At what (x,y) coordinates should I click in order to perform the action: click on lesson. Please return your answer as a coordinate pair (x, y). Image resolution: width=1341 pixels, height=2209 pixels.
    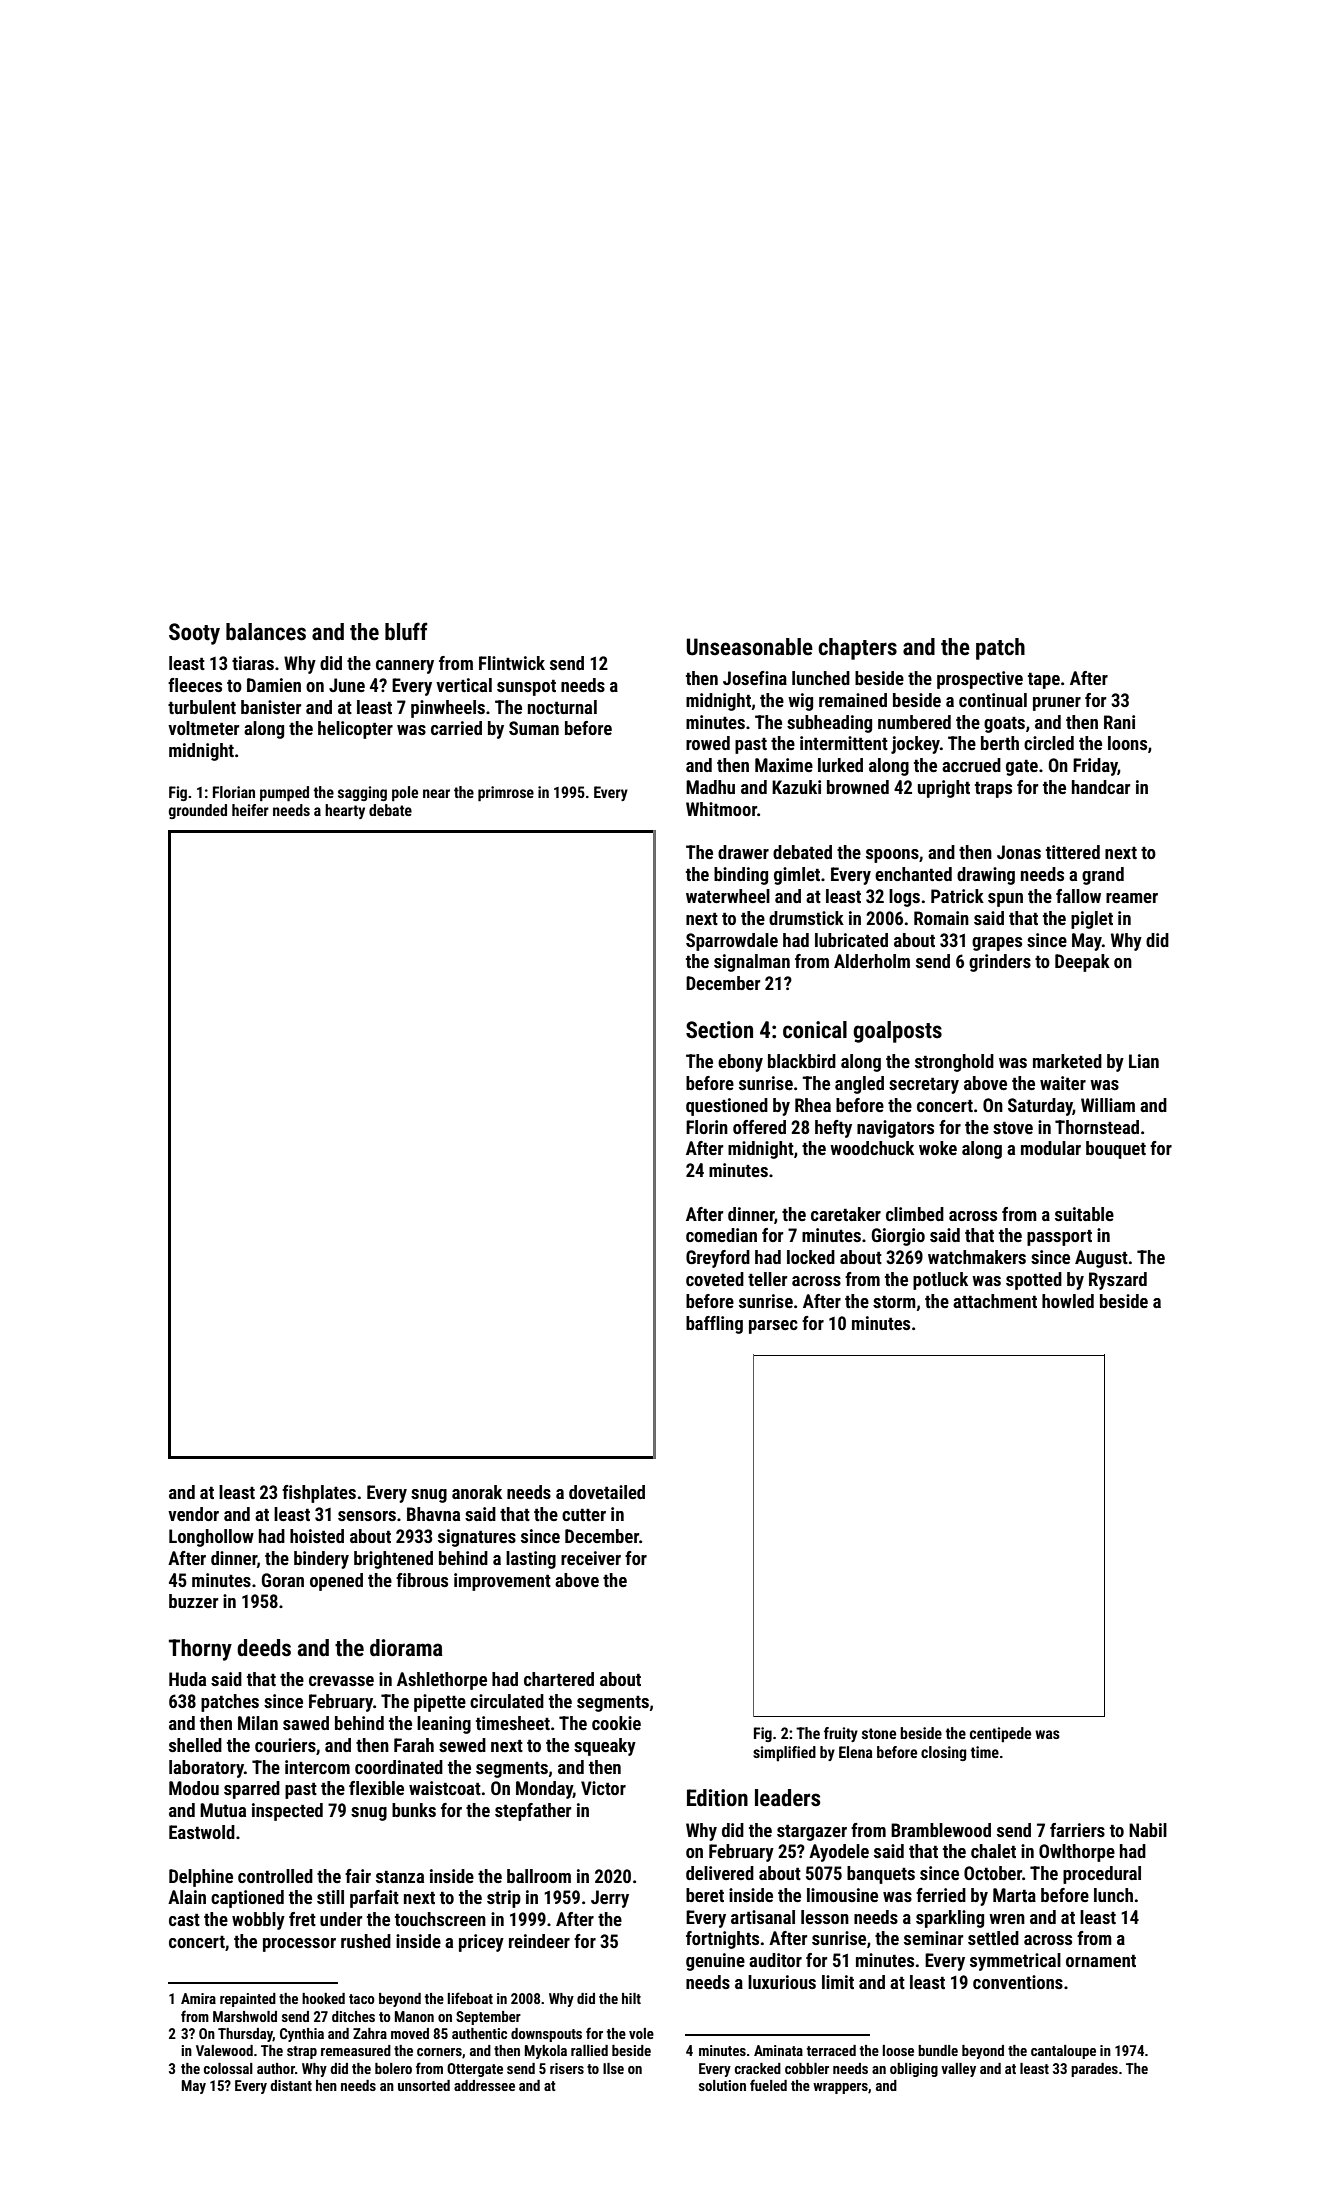
    Looking at the image, I should click on (825, 1917).
